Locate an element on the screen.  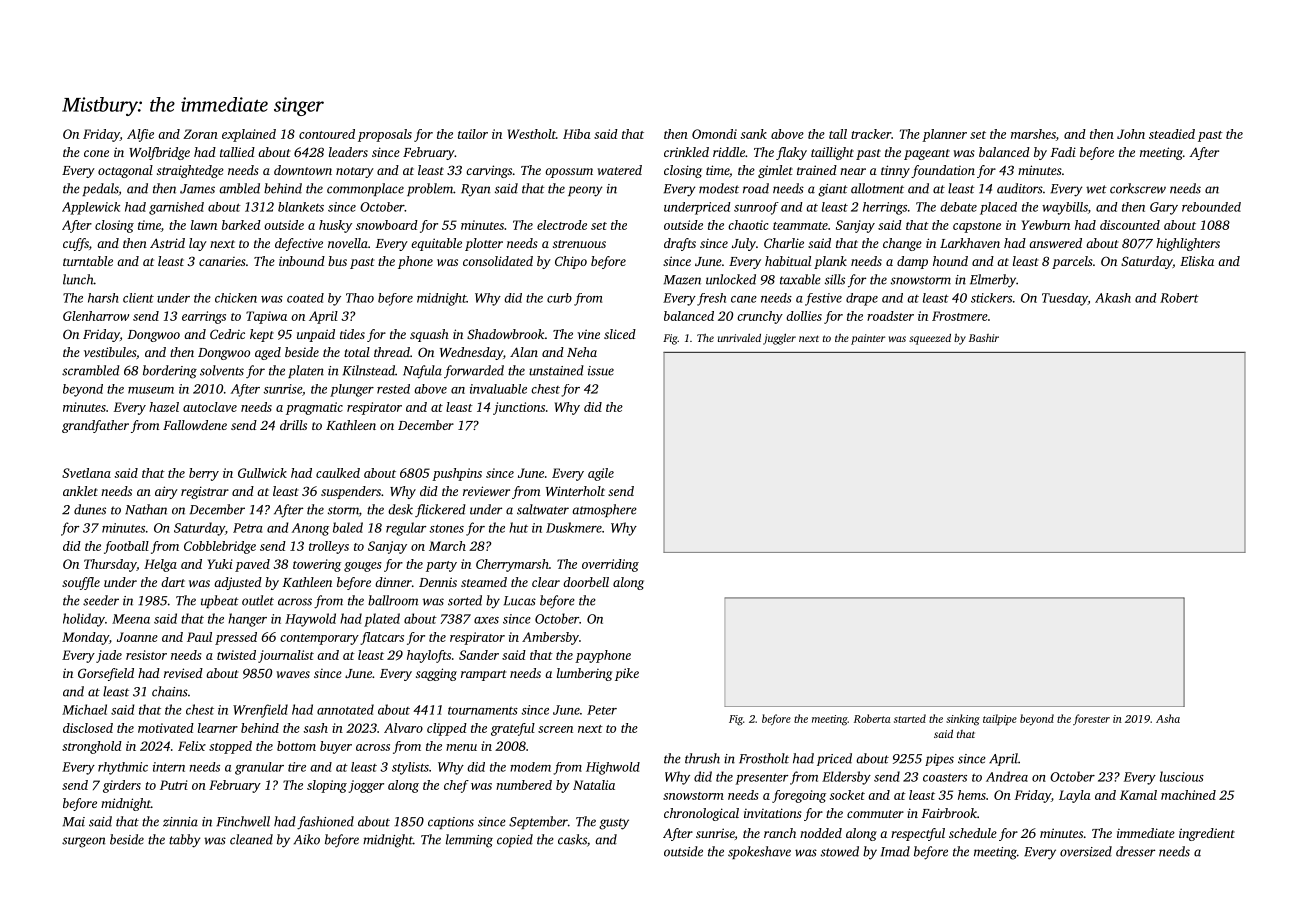
Bashir is located at coordinates (984, 338).
